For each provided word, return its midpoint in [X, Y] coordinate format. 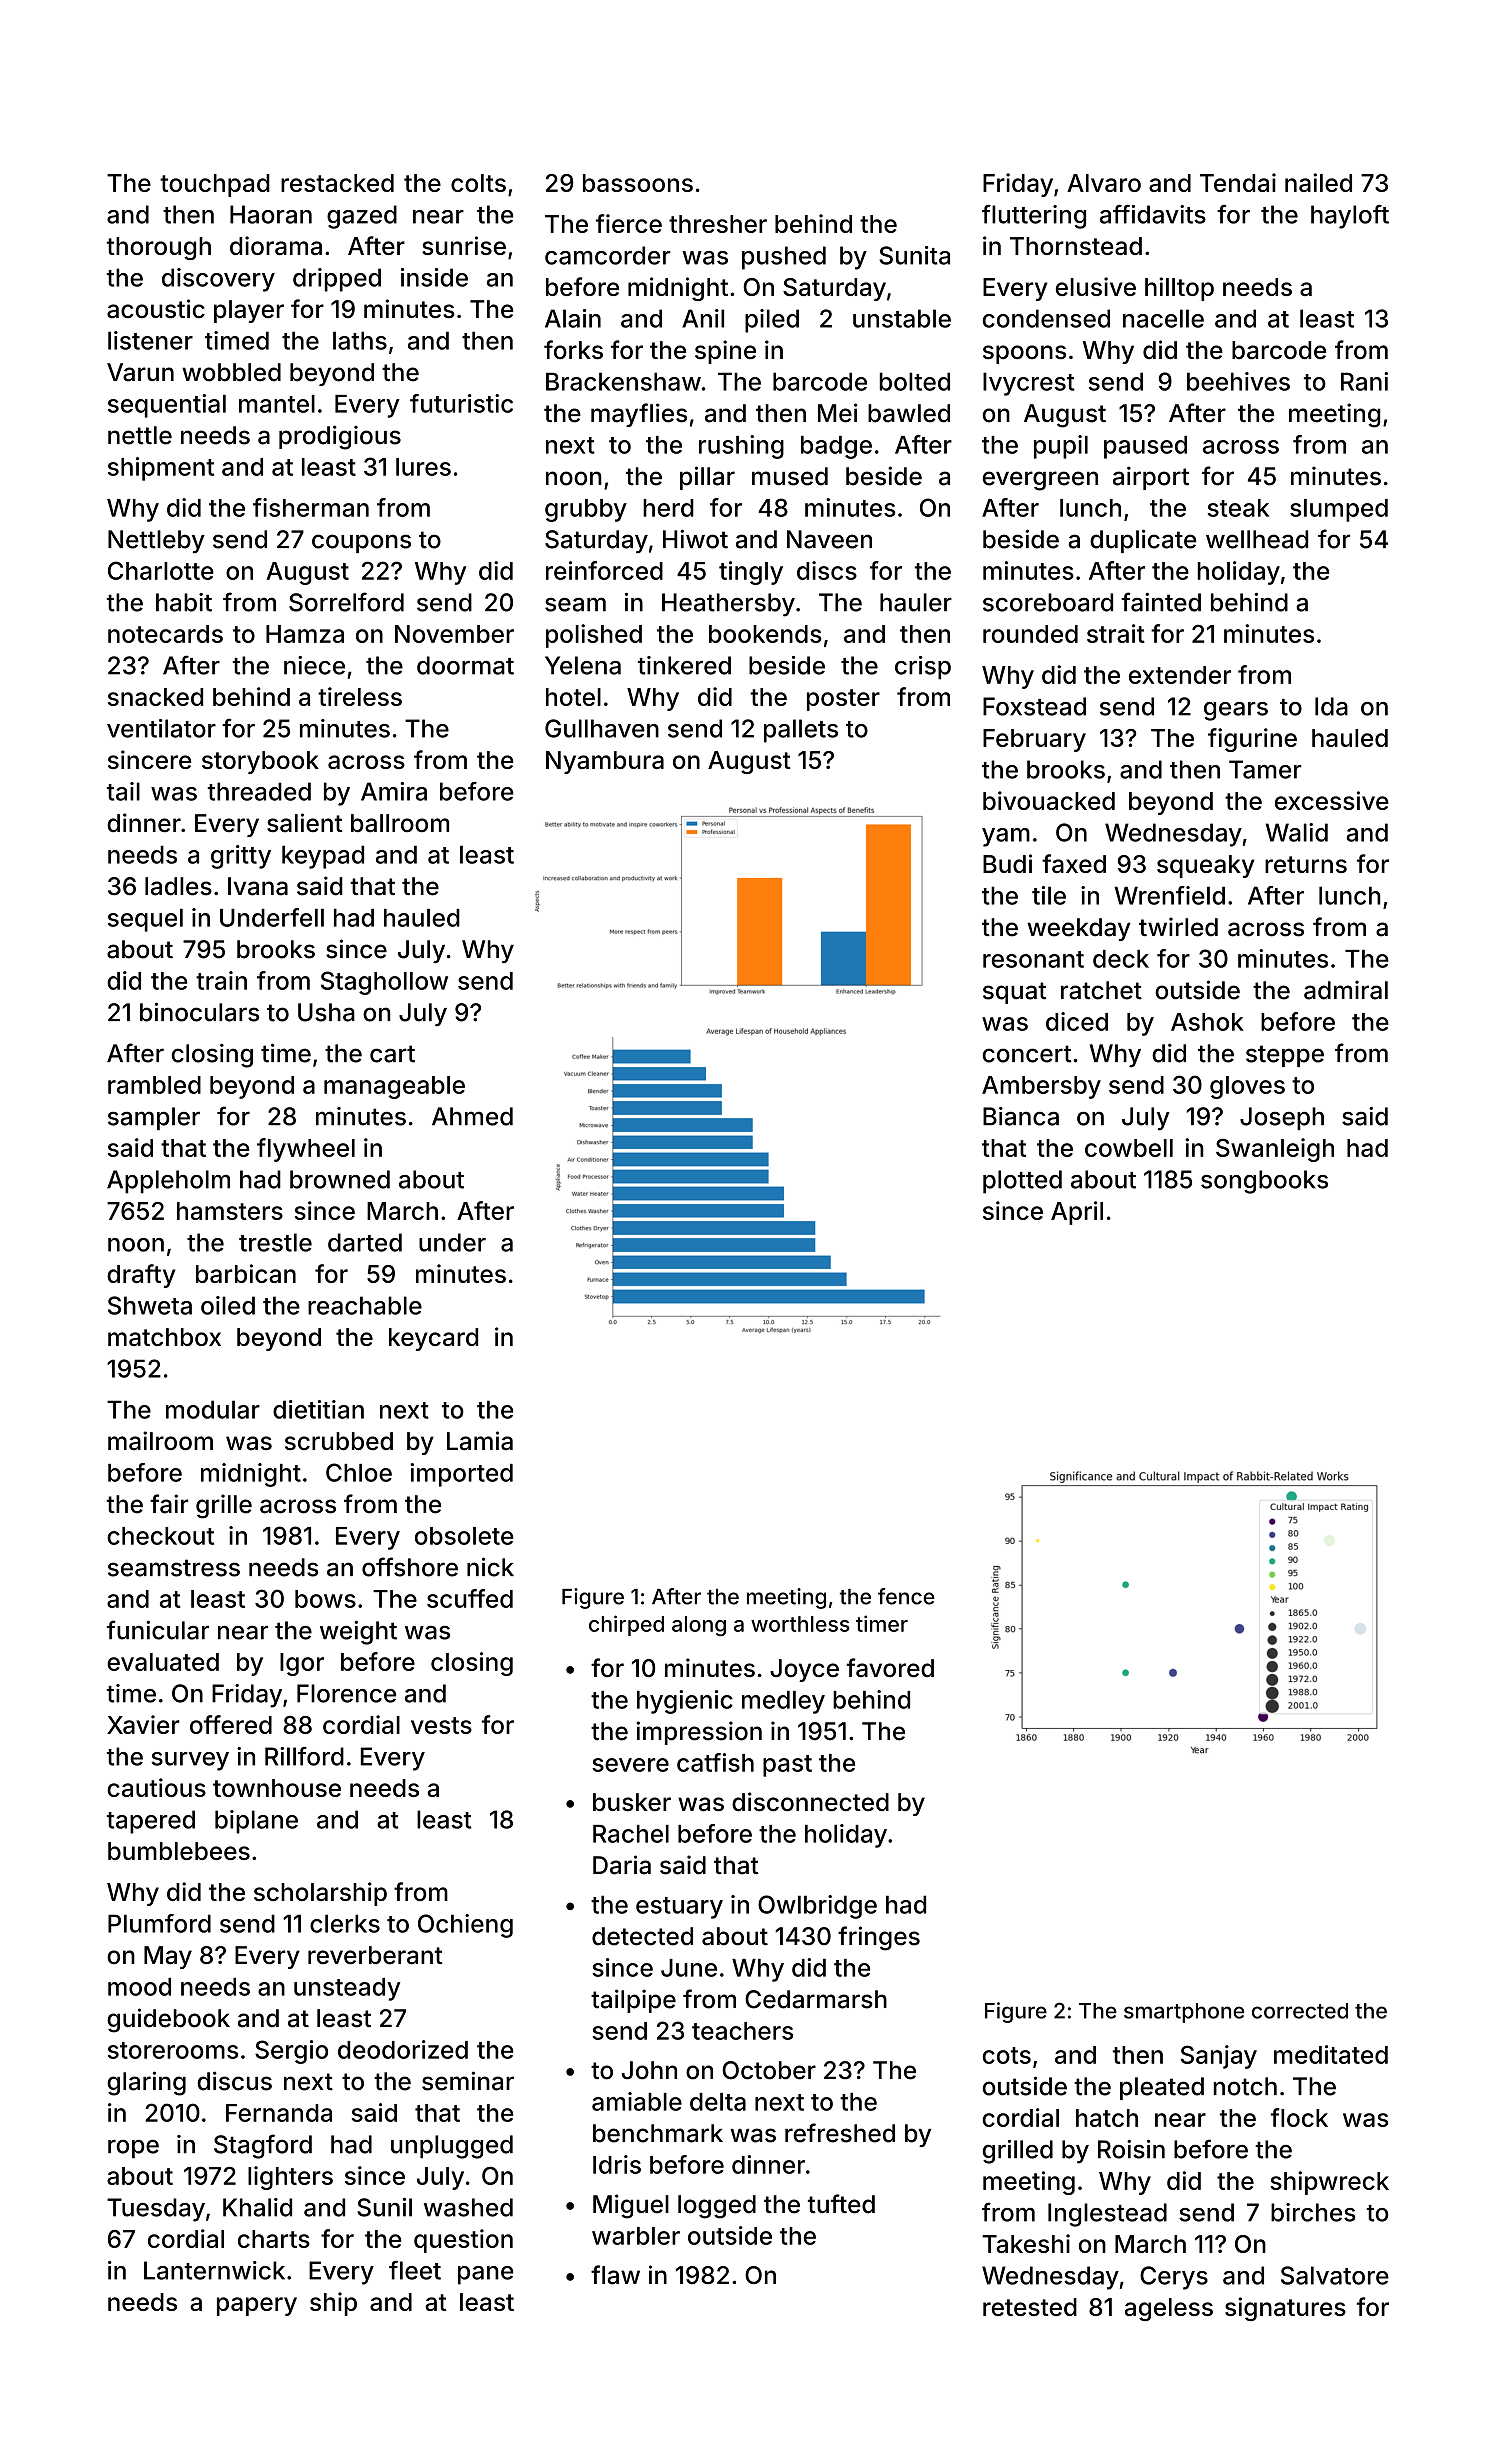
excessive [1332, 800]
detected [642, 1936]
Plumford [159, 1923]
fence [906, 1596]
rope [133, 2148]
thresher [718, 224]
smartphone [1184, 2013]
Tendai [1238, 182]
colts [478, 183]
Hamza [305, 634]
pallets [801, 731]
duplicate [1143, 541]
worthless [800, 1624]
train [221, 980]
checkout [160, 1536]
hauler [916, 602]
